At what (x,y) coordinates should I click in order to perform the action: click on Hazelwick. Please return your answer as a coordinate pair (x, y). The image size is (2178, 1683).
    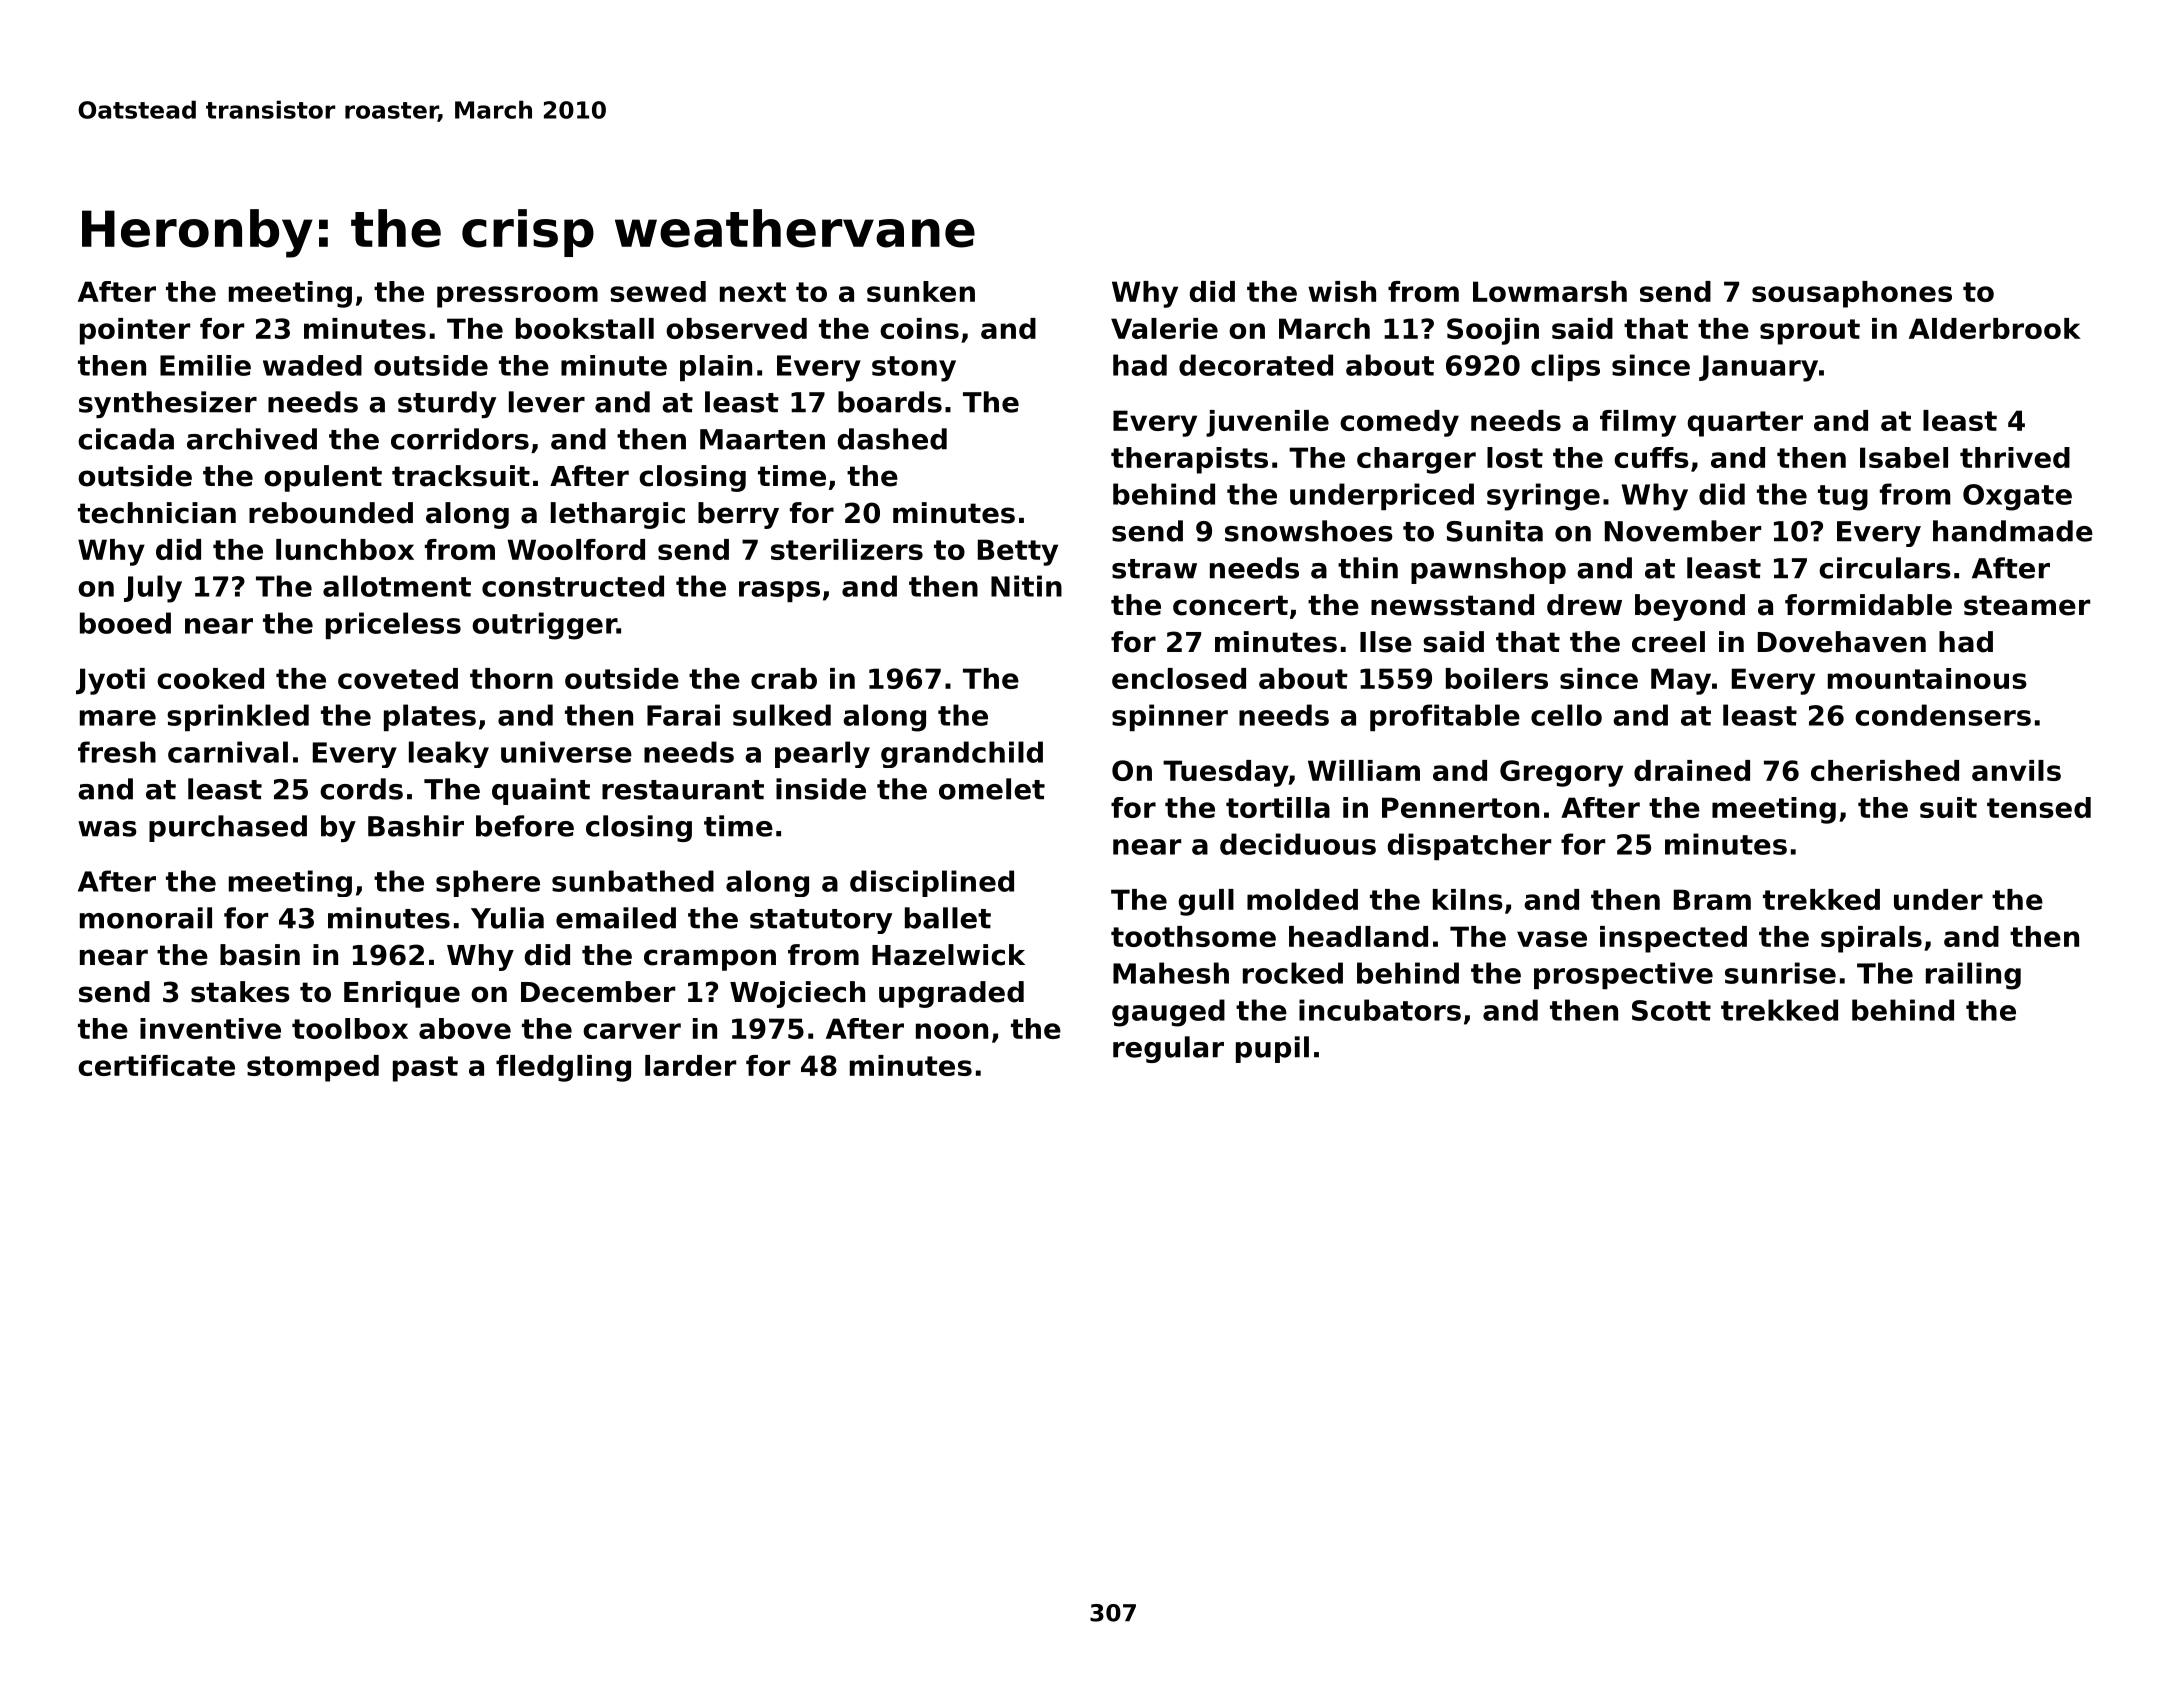
    Looking at the image, I should click on (948, 955).
